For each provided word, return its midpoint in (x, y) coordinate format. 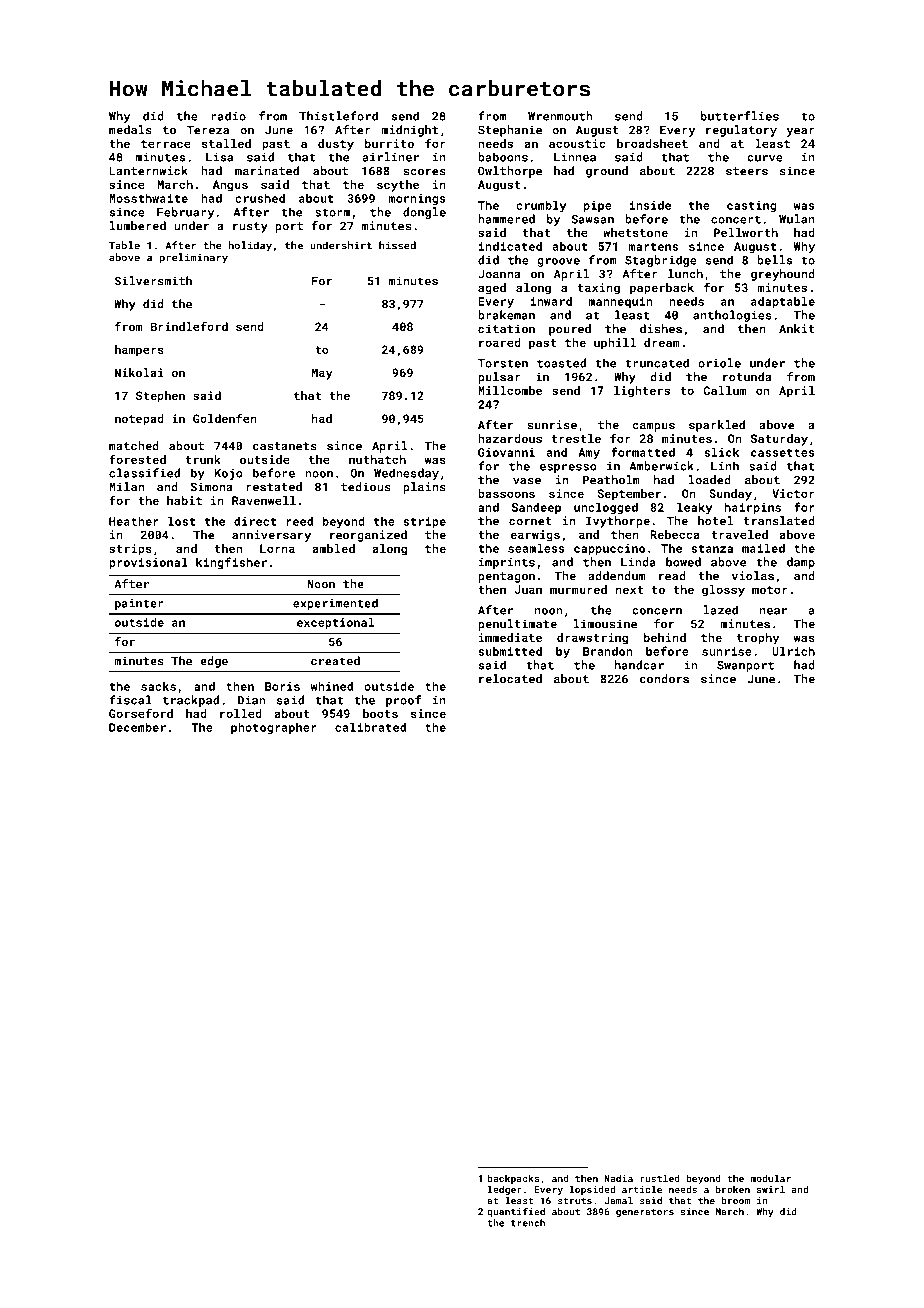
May (322, 374)
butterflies (740, 116)
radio (228, 116)
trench (528, 1223)
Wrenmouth (560, 116)
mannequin (620, 302)
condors (664, 679)
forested (137, 459)
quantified (516, 1212)
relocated (510, 679)
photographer (274, 728)
